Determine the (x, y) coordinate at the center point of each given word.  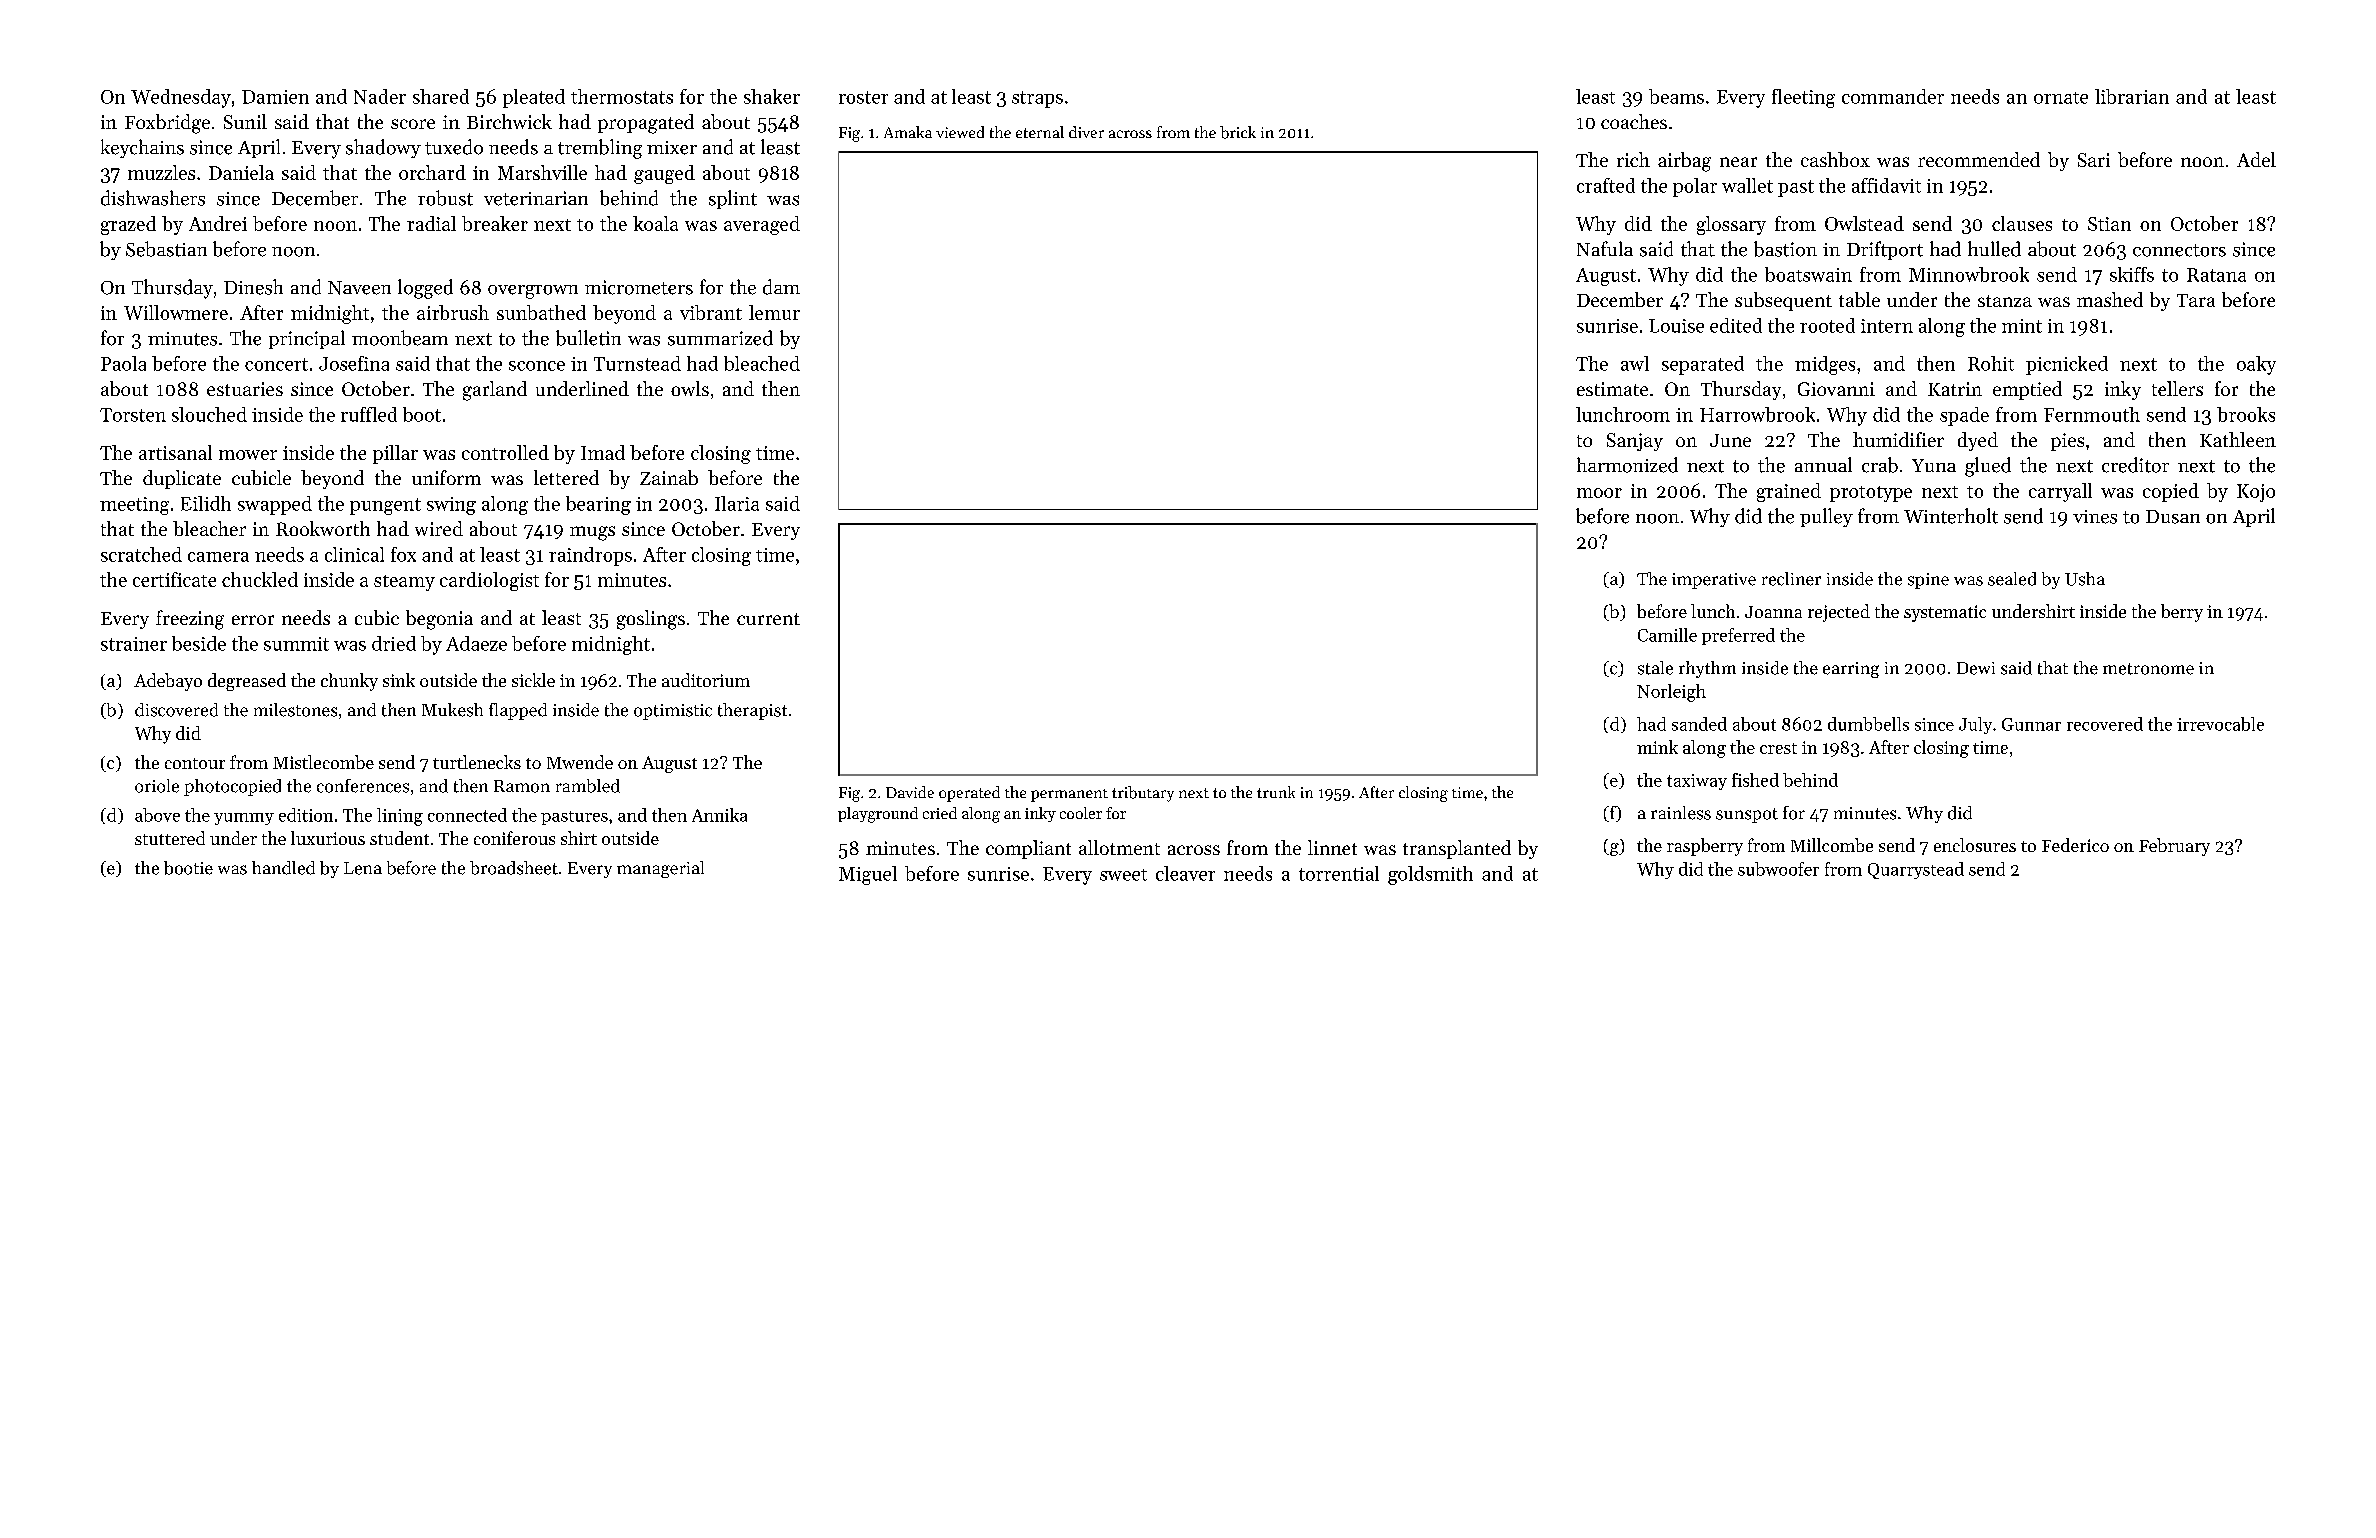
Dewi (1976, 668)
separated (1703, 365)
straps (1037, 99)
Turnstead (637, 363)
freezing (190, 620)
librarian (2132, 96)
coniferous (514, 838)
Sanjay (1635, 442)
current (768, 619)
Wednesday (181, 98)
